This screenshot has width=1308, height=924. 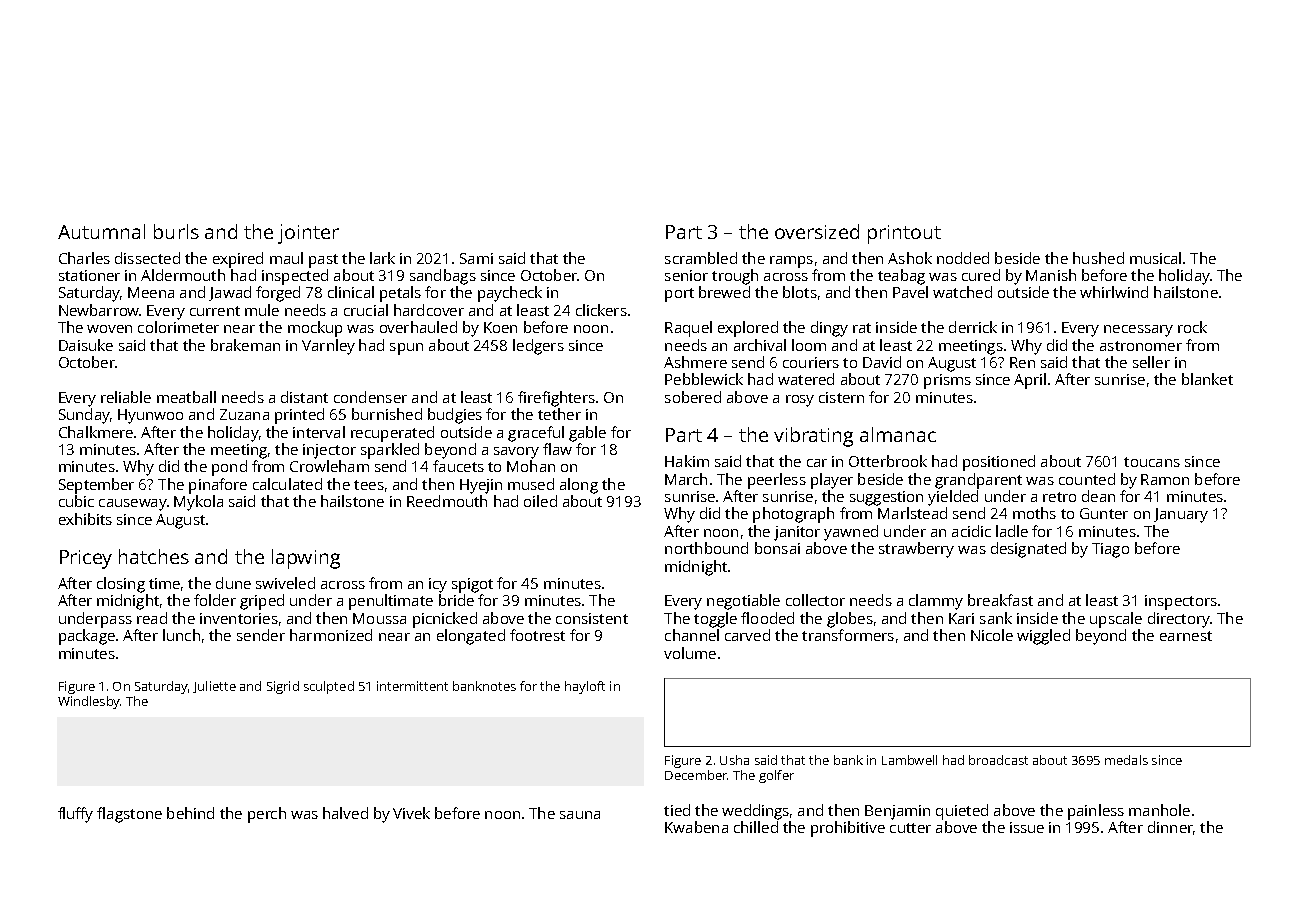 I want to click on intermittent, so click(x=412, y=686).
